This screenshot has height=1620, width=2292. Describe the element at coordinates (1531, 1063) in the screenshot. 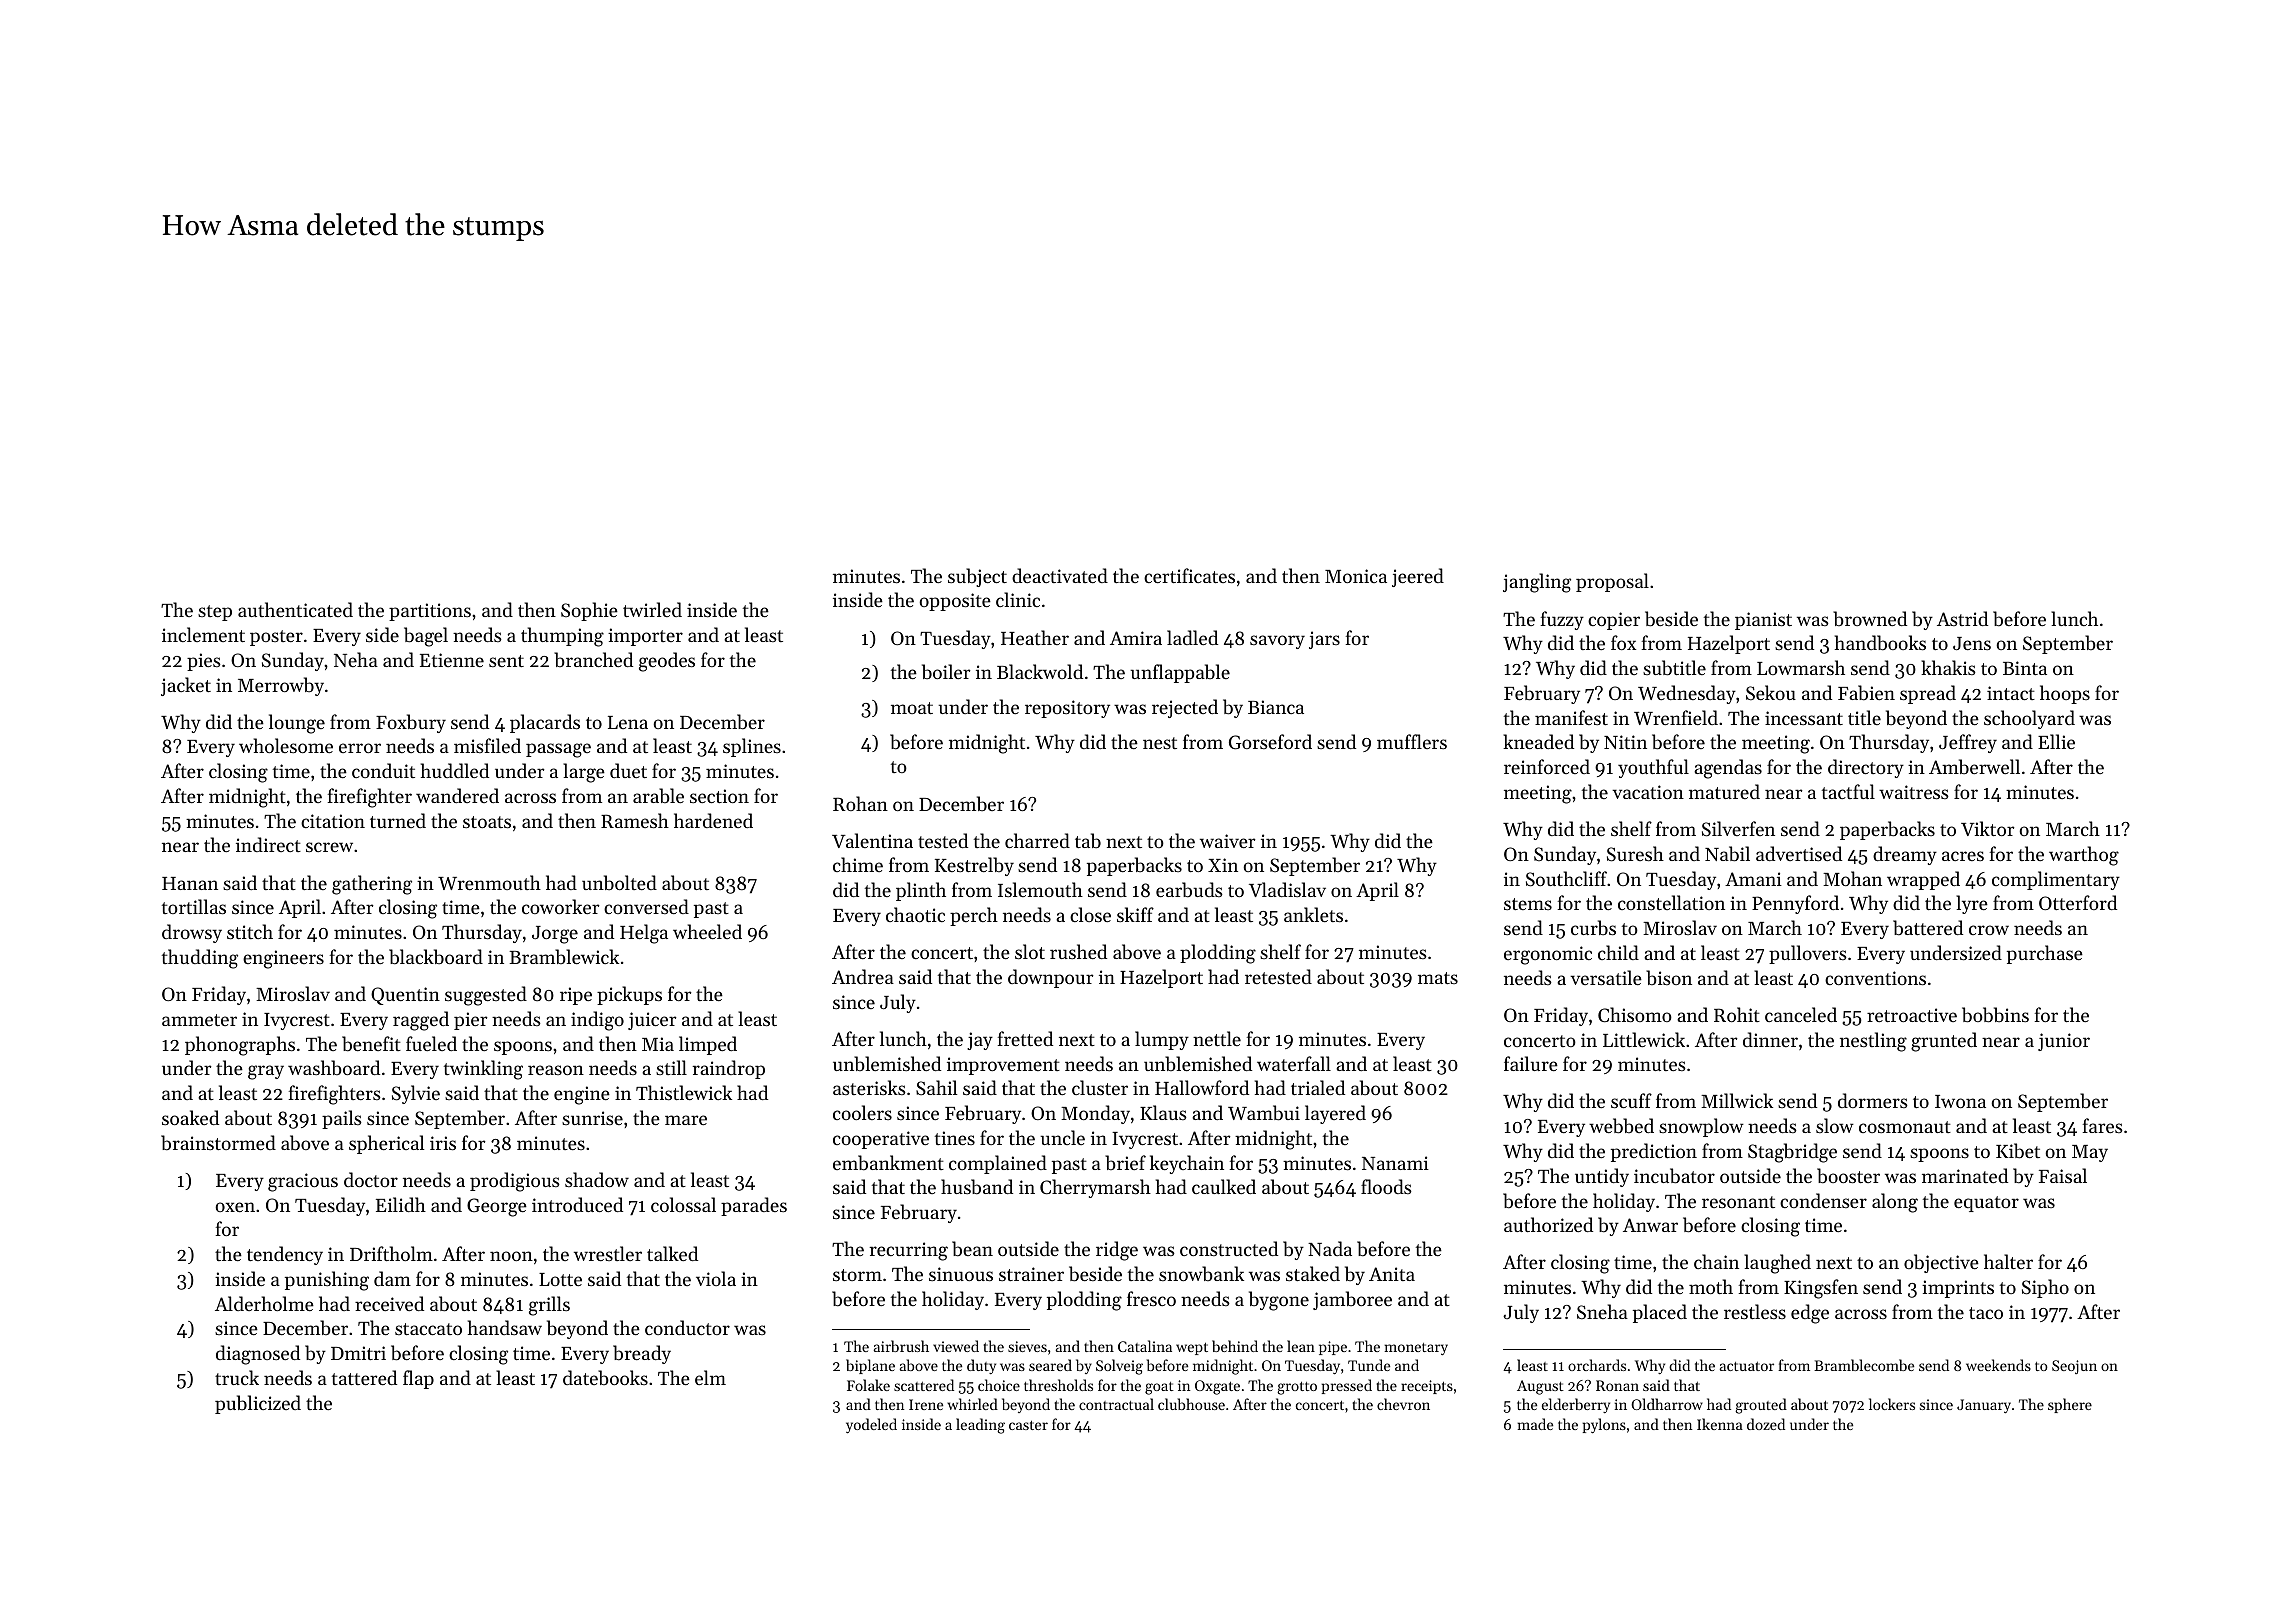

I see `failure` at that location.
